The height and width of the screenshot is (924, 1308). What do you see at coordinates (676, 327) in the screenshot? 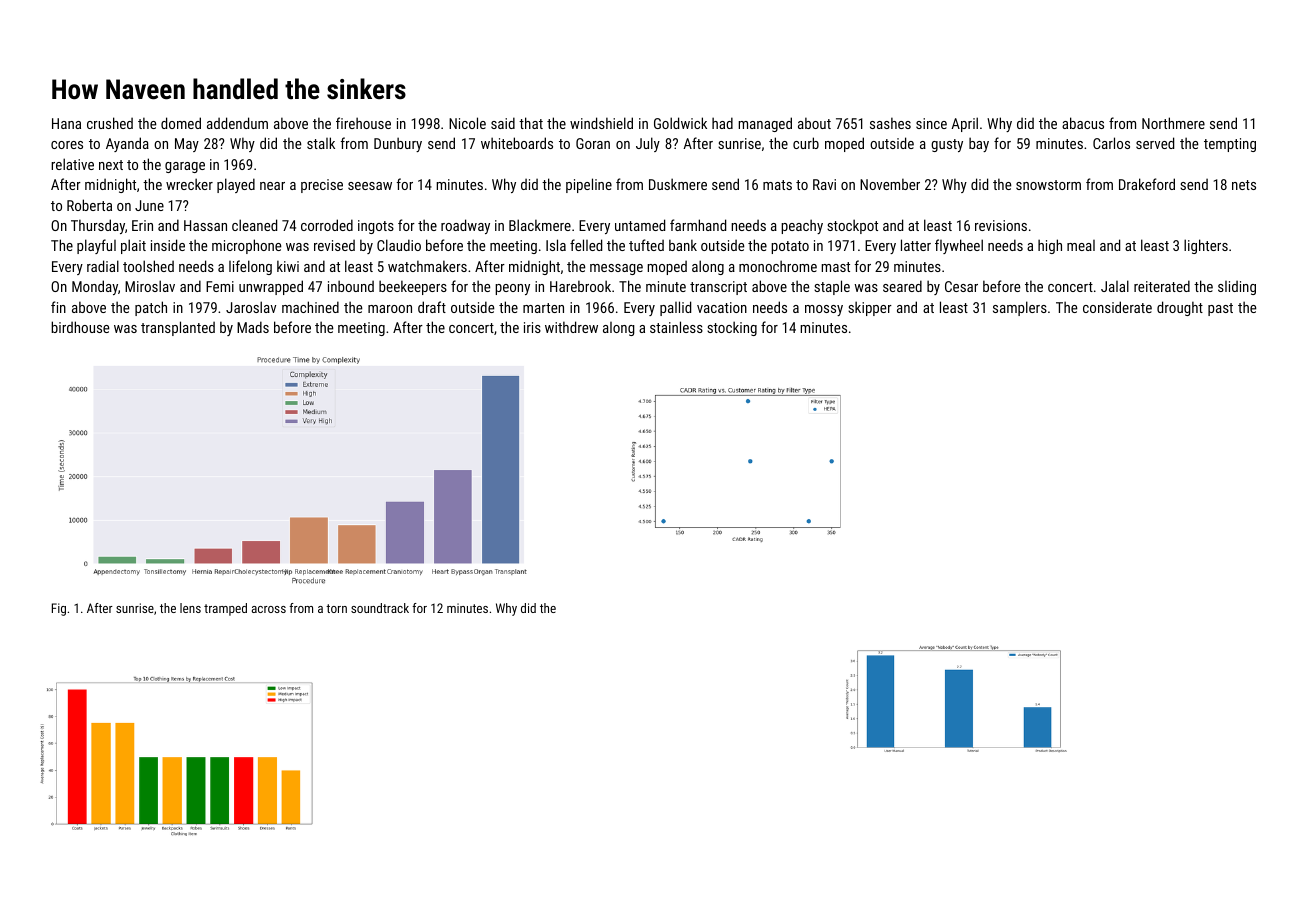
I see `stainless` at bounding box center [676, 327].
